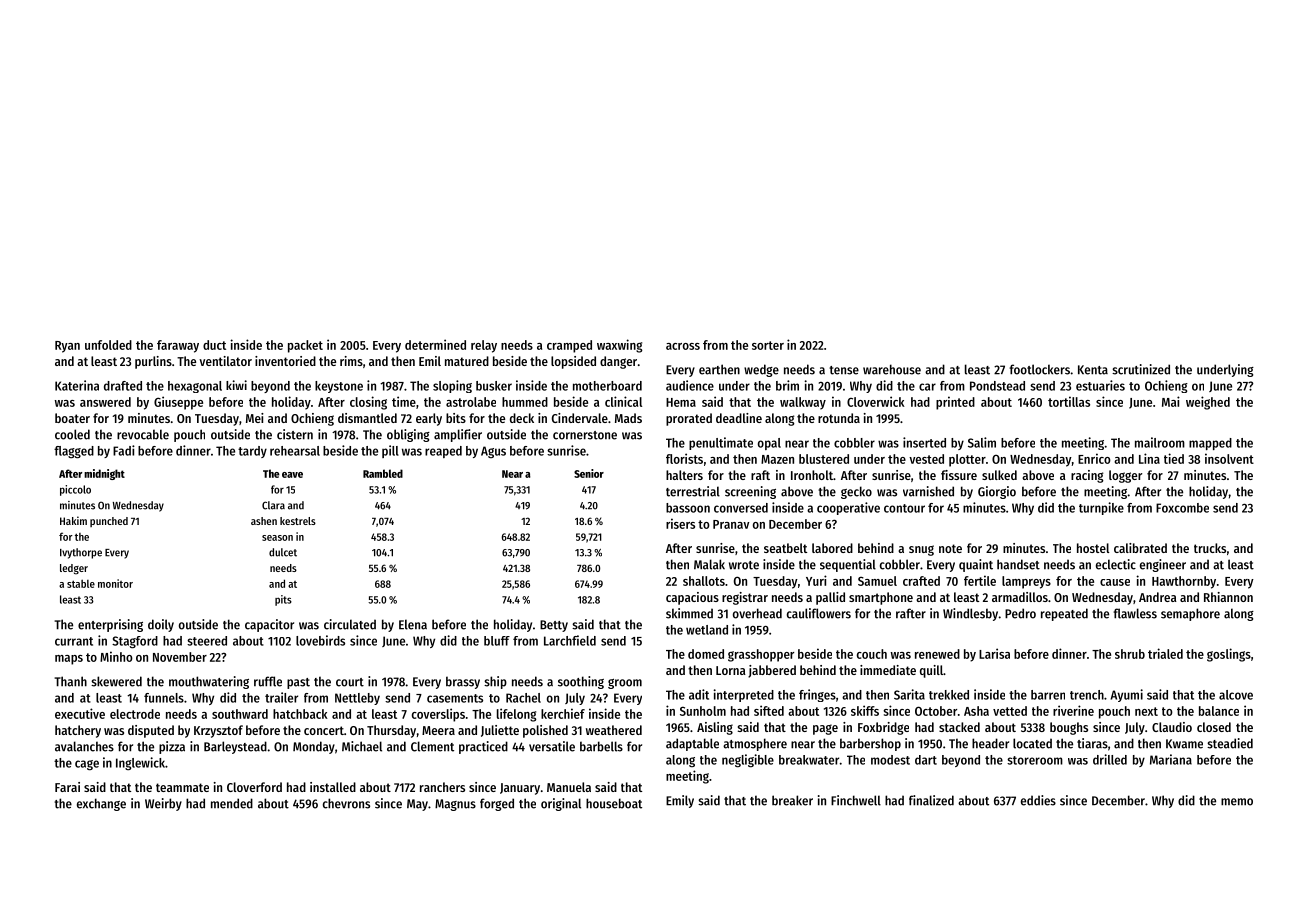  I want to click on Giuseppe, so click(178, 403).
